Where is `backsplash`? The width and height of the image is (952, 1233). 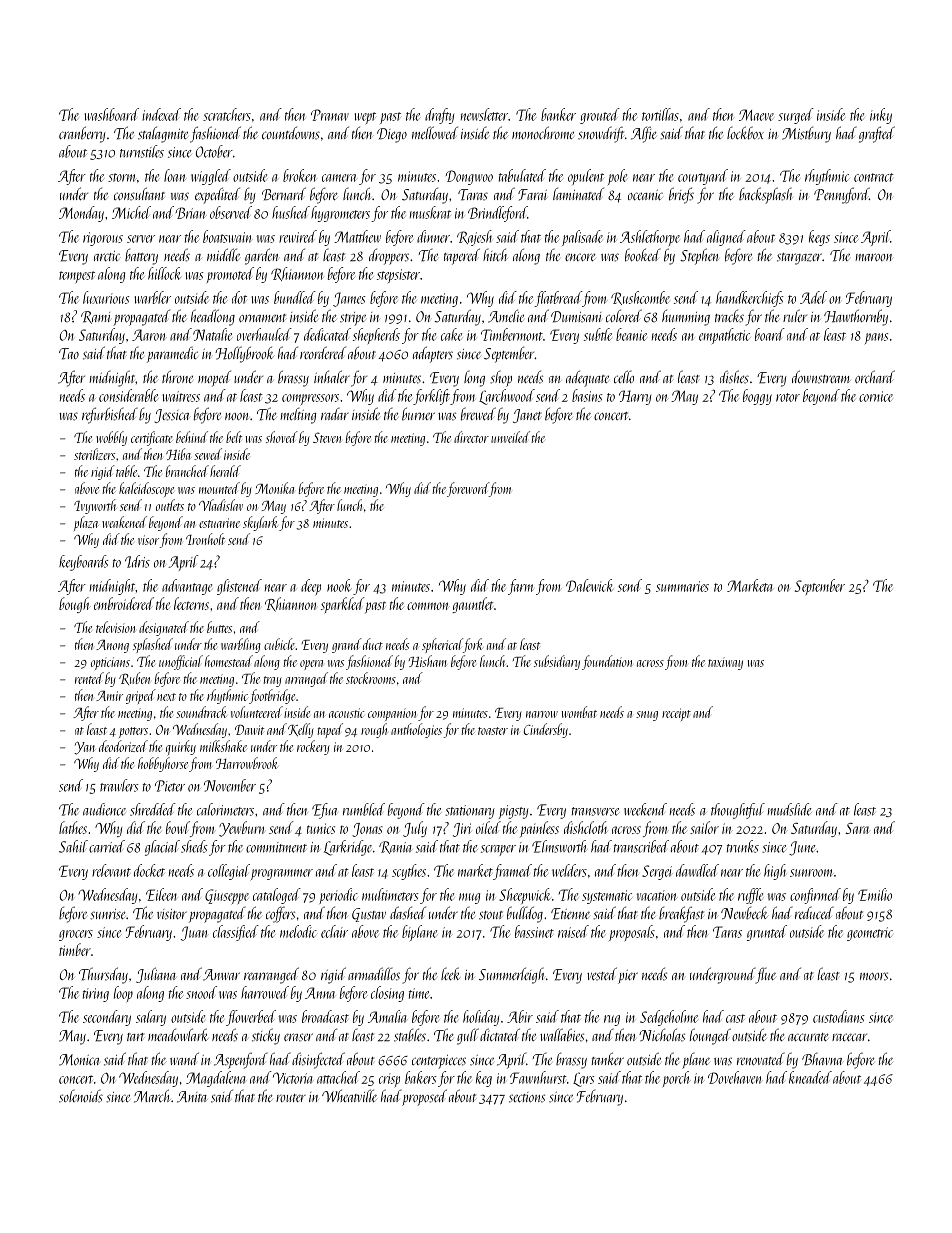 backsplash is located at coordinates (765, 195).
